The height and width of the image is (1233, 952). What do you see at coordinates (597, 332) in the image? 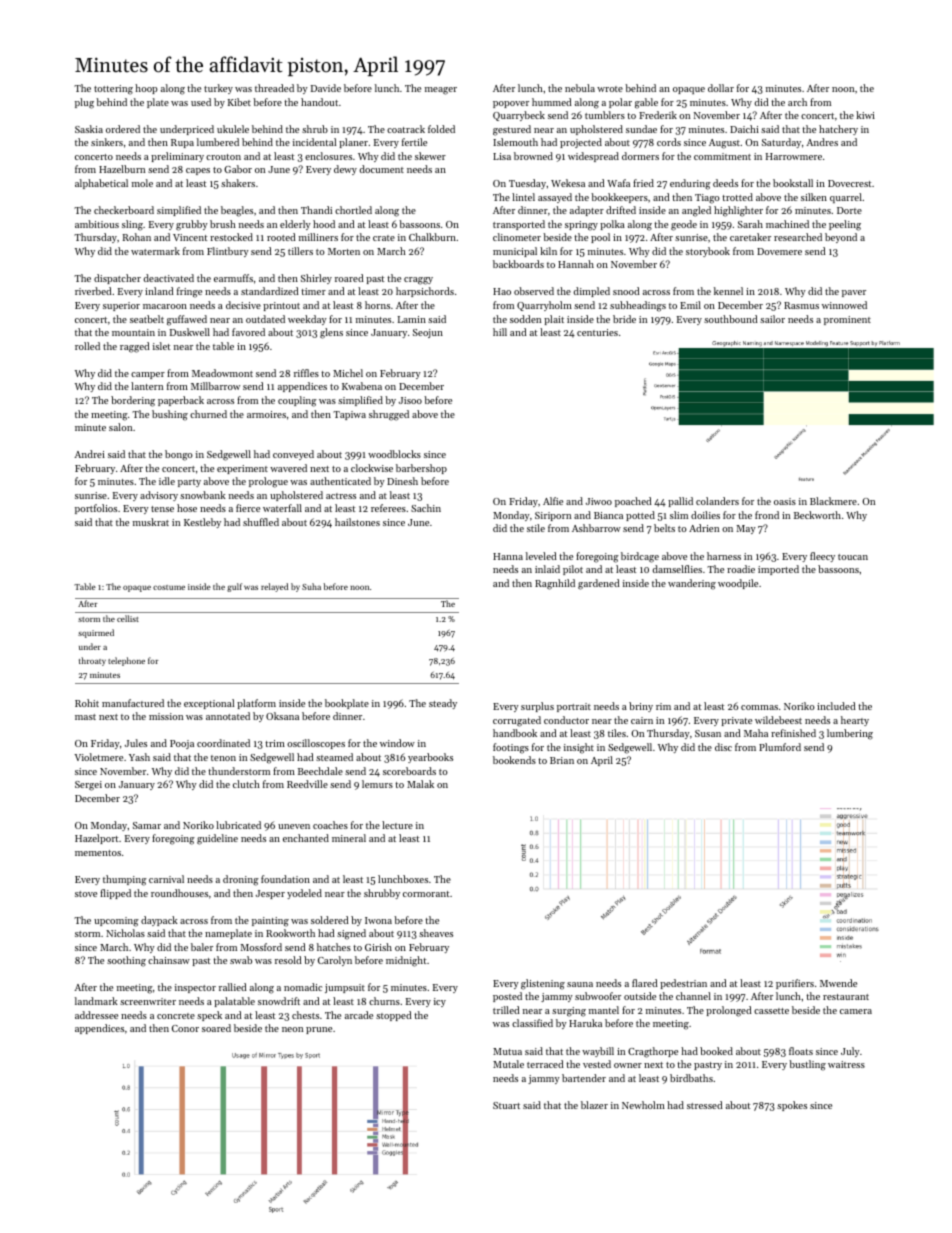
I see `centuries` at bounding box center [597, 332].
